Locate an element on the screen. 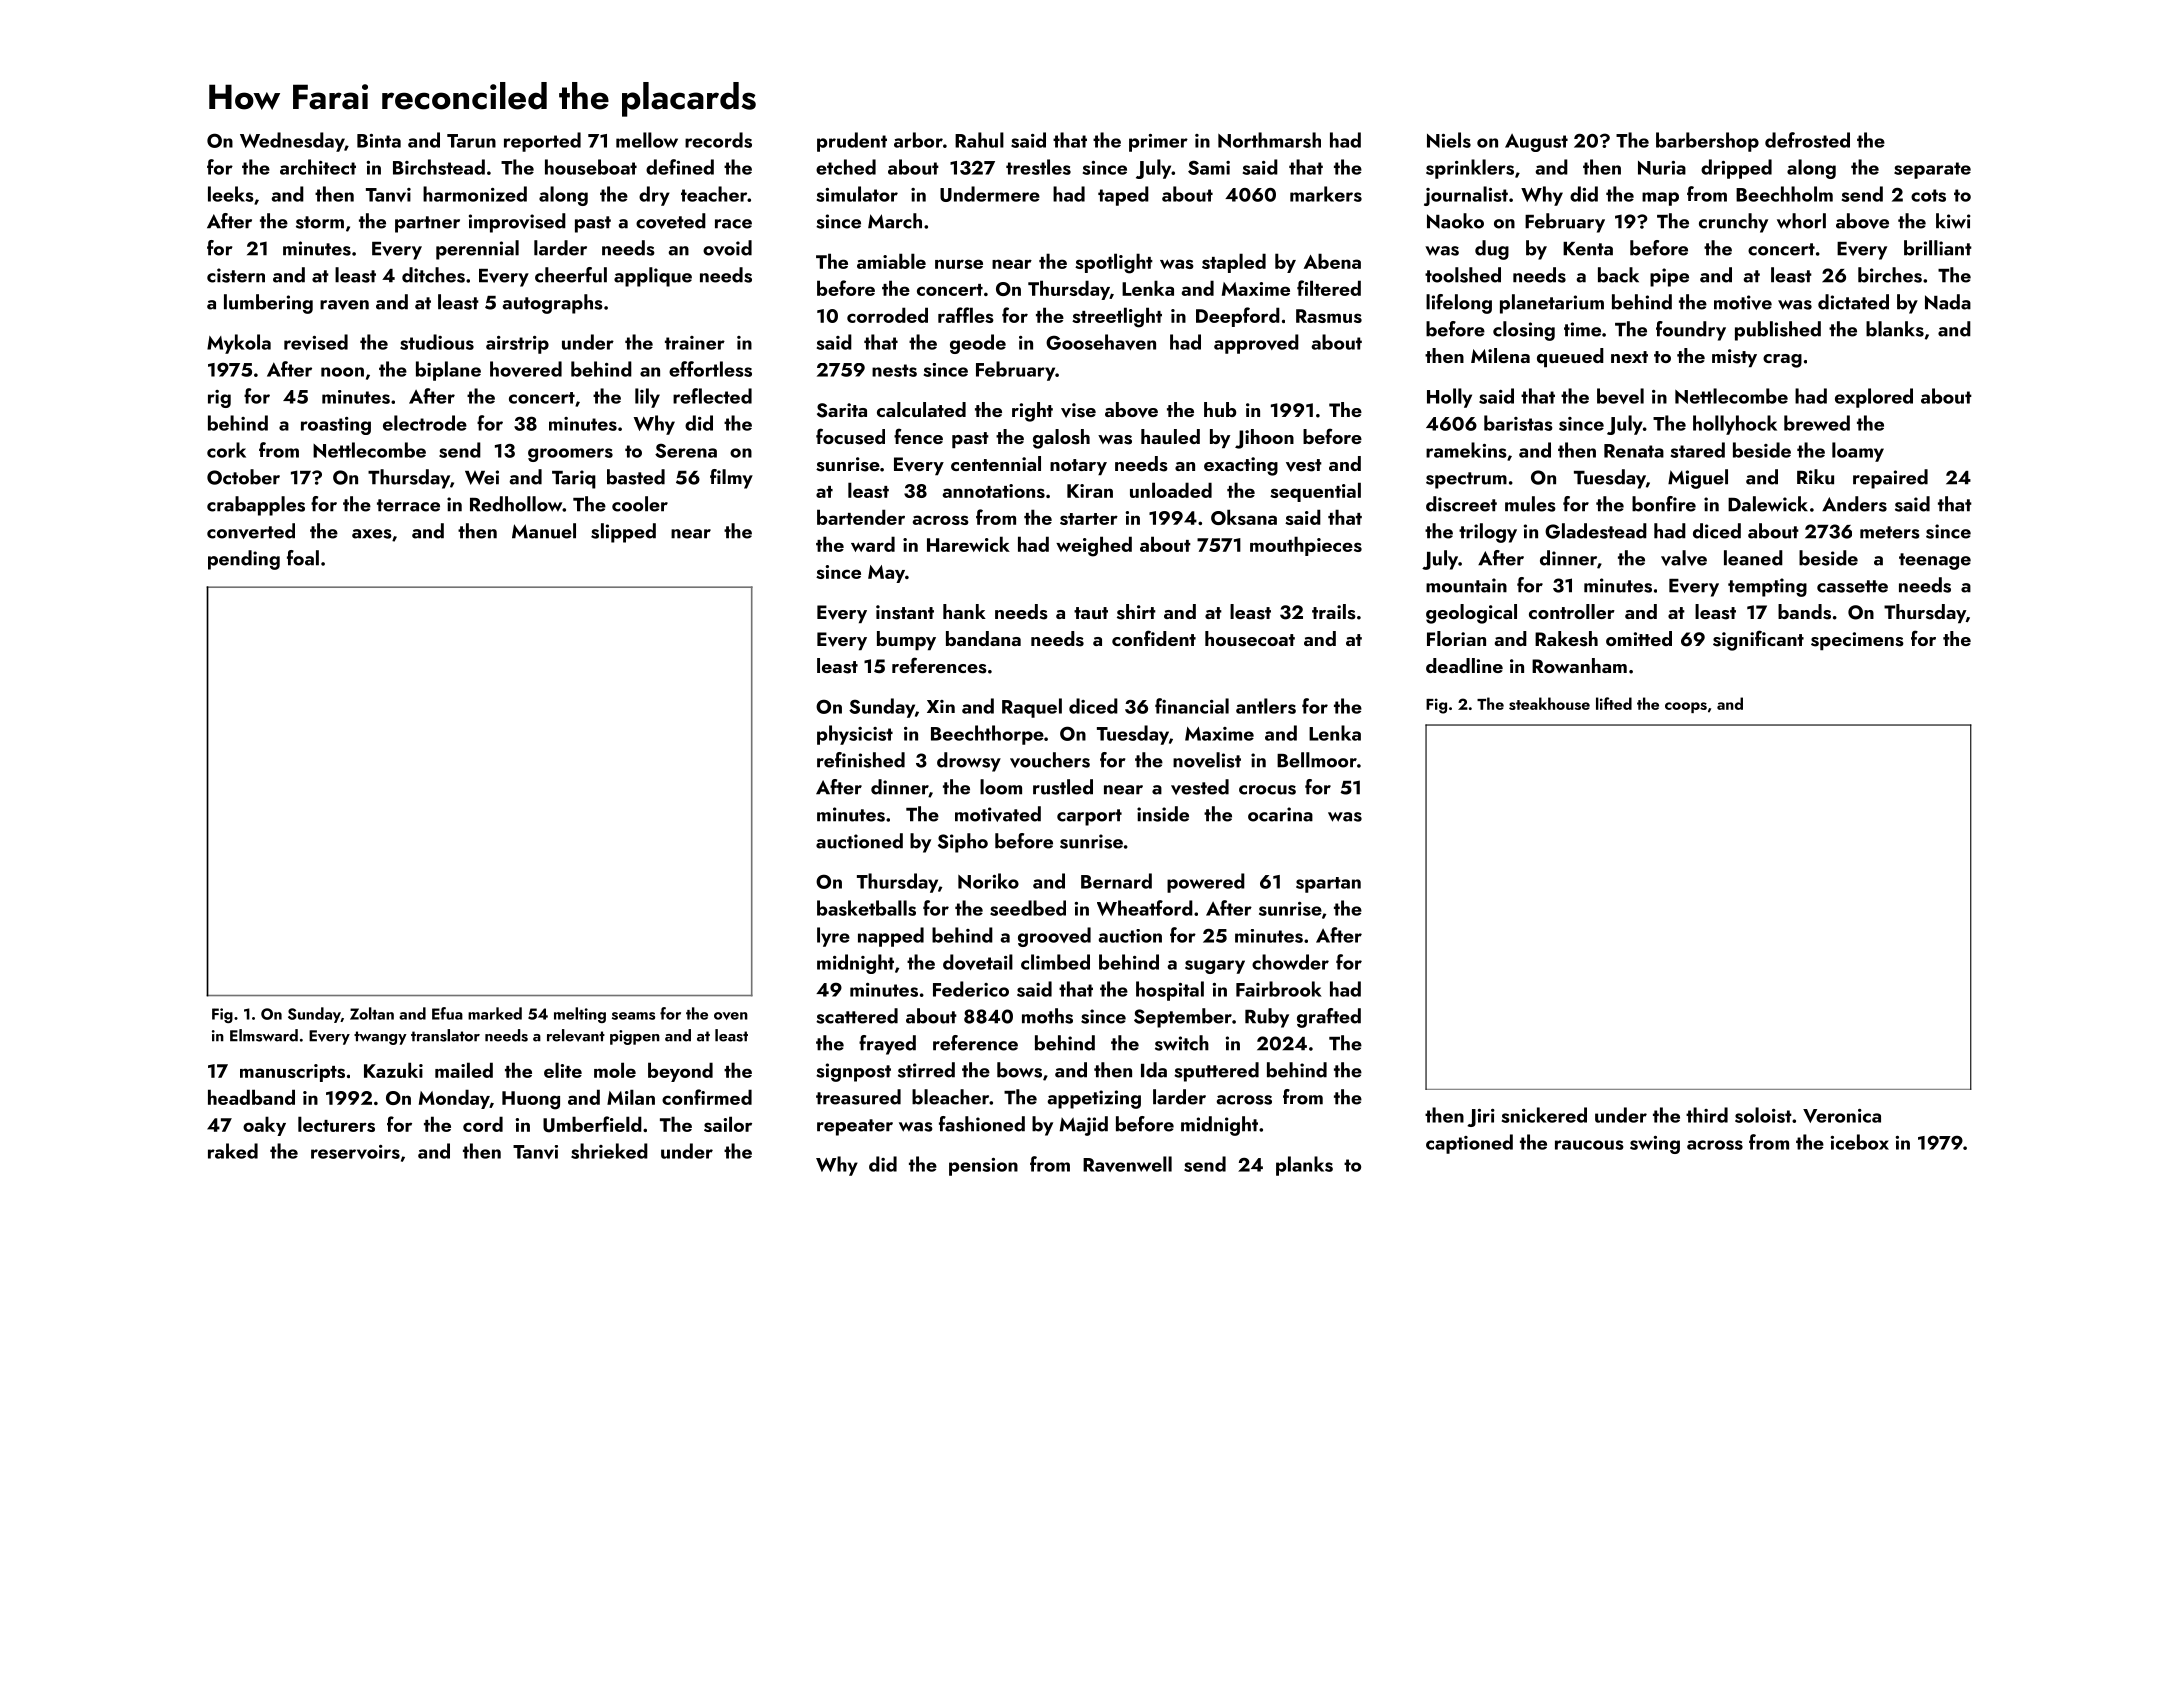 This screenshot has height=1683, width=2178. Gladestead is located at coordinates (1596, 531).
